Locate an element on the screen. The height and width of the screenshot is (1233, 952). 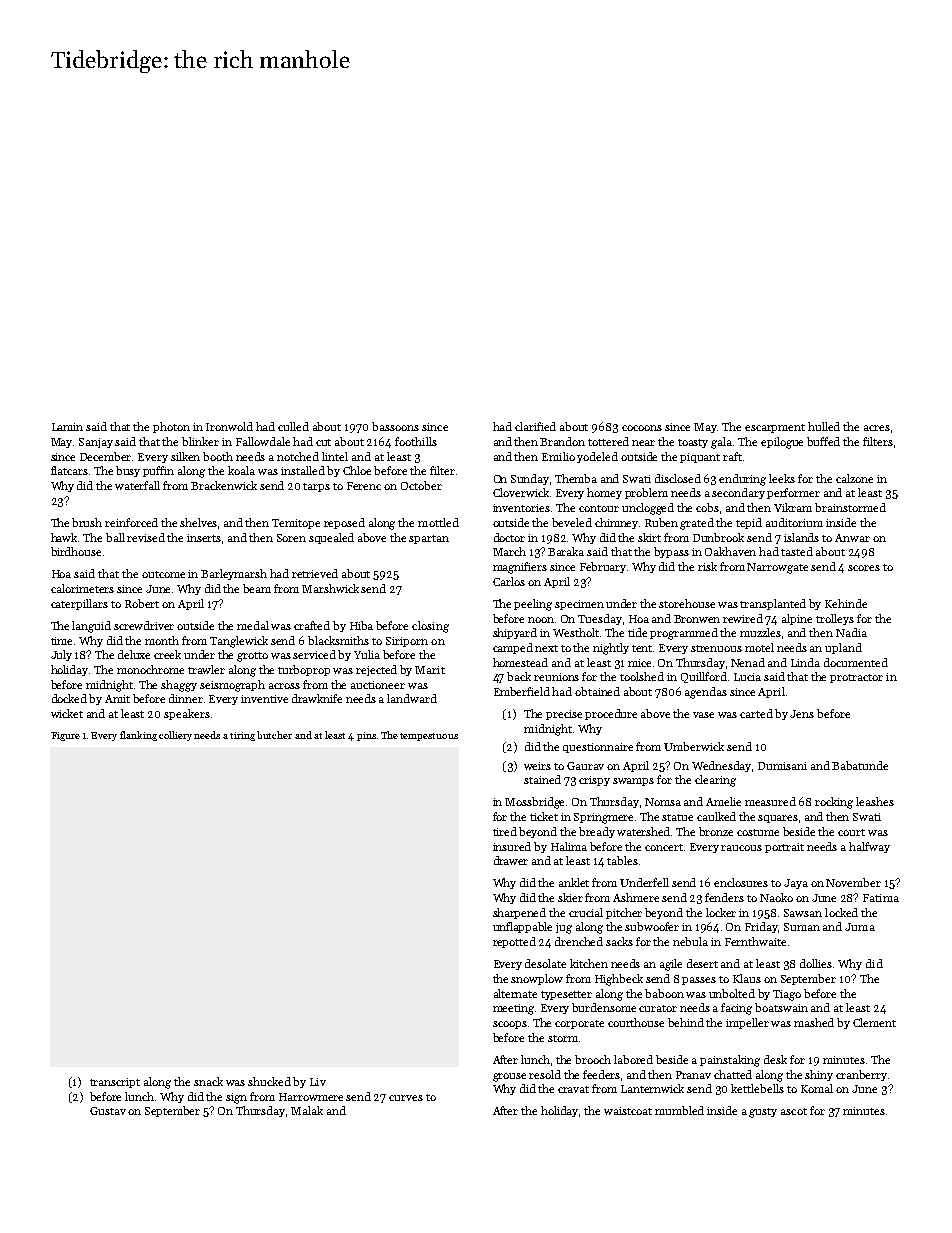
snack is located at coordinates (208, 1081).
